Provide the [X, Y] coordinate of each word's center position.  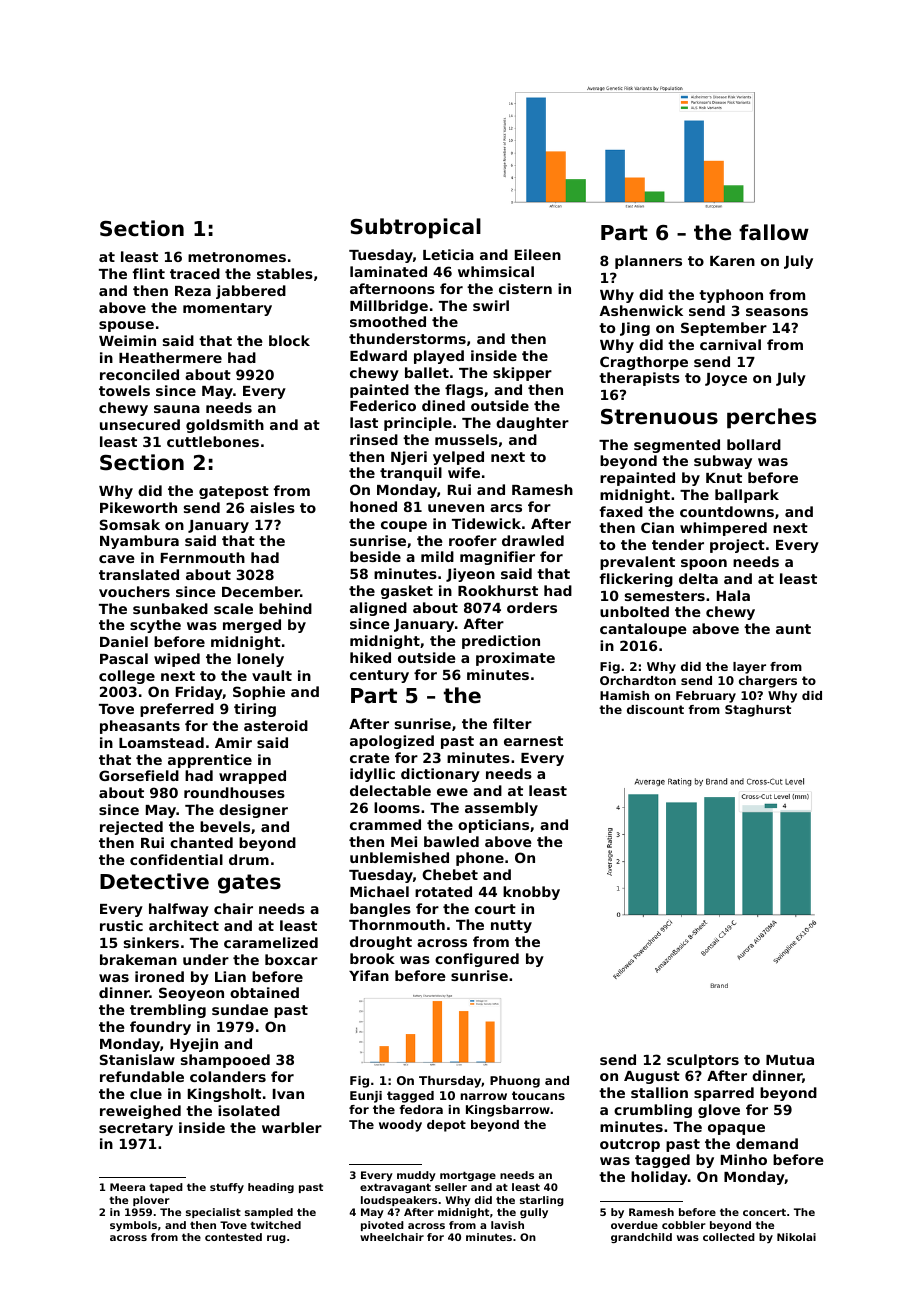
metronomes [237, 257]
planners [648, 262]
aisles [272, 507]
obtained [264, 992]
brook [372, 958]
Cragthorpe [644, 363]
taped [166, 1188]
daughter [532, 424]
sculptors [703, 1061]
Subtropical [415, 228]
